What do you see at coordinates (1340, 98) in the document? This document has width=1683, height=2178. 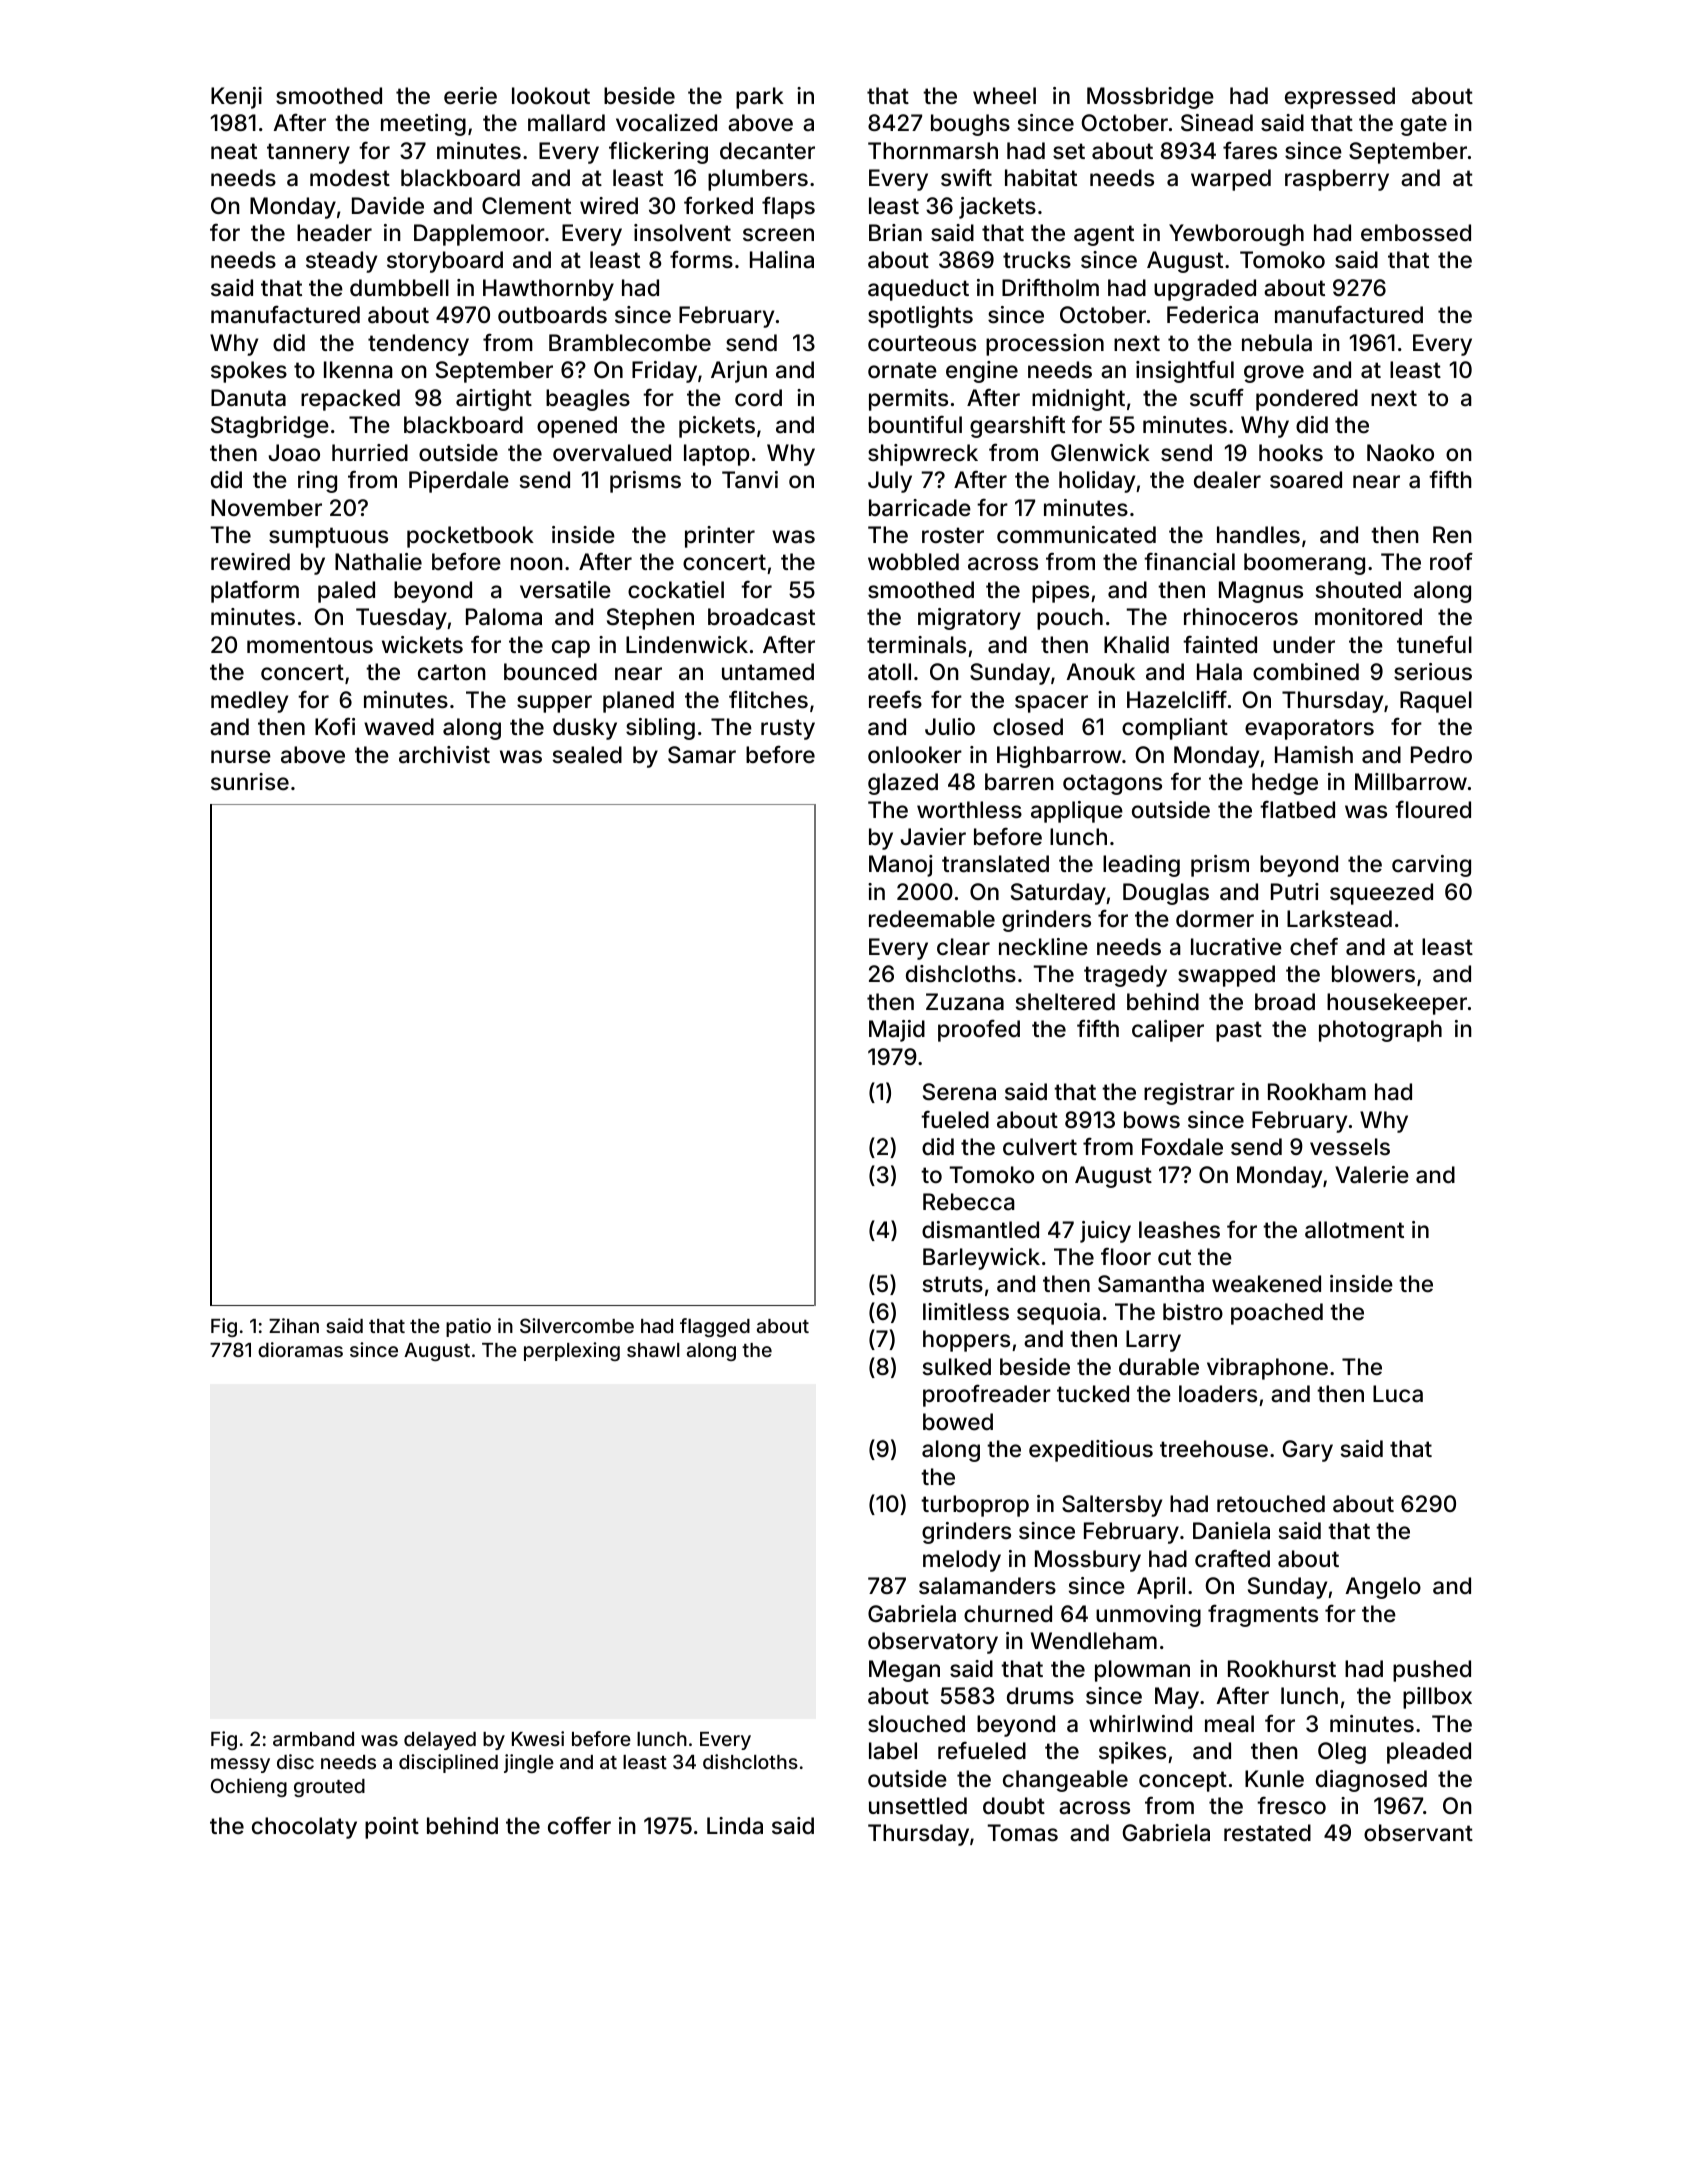 I see `expressed` at bounding box center [1340, 98].
